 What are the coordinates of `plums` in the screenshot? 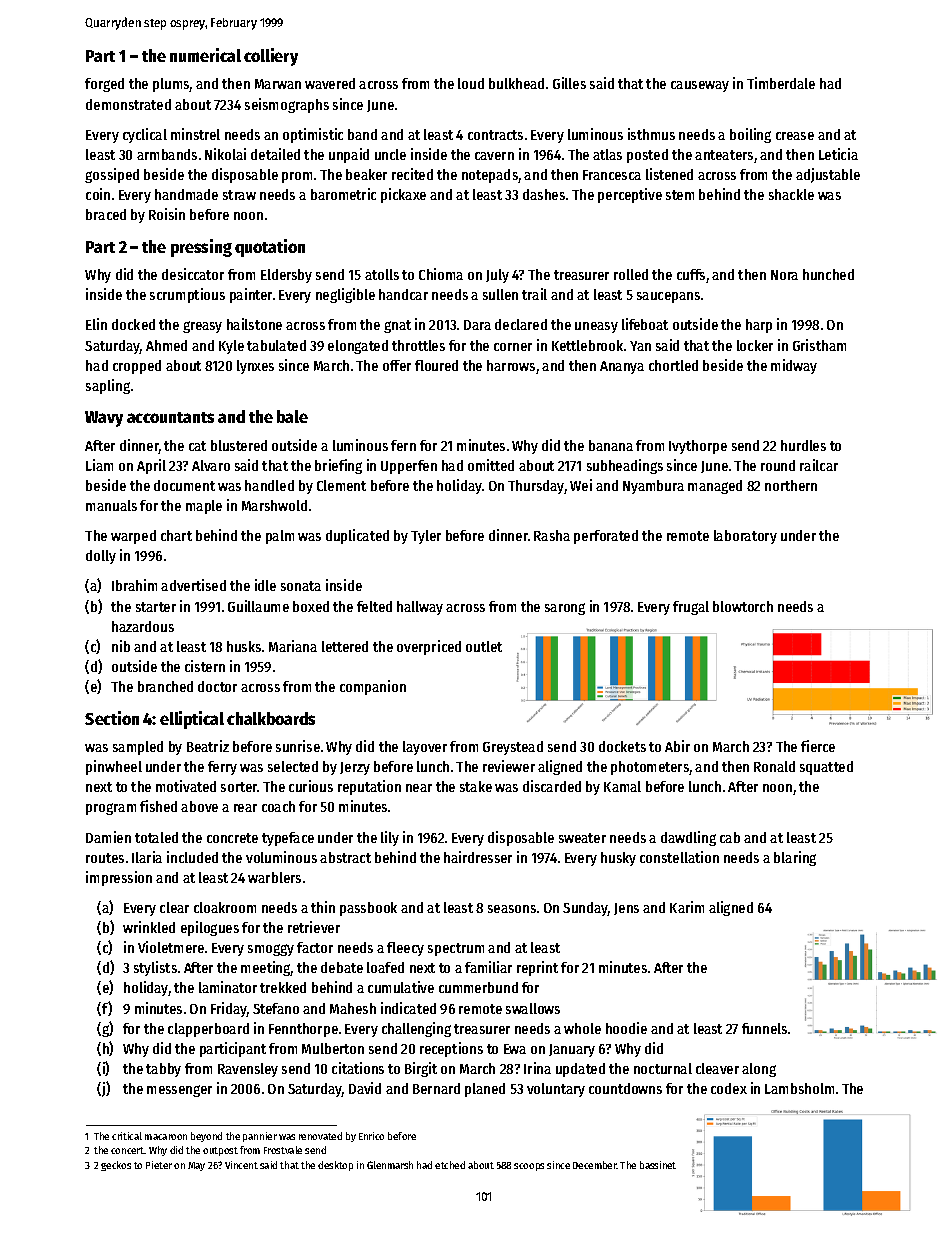 It's located at (171, 85).
